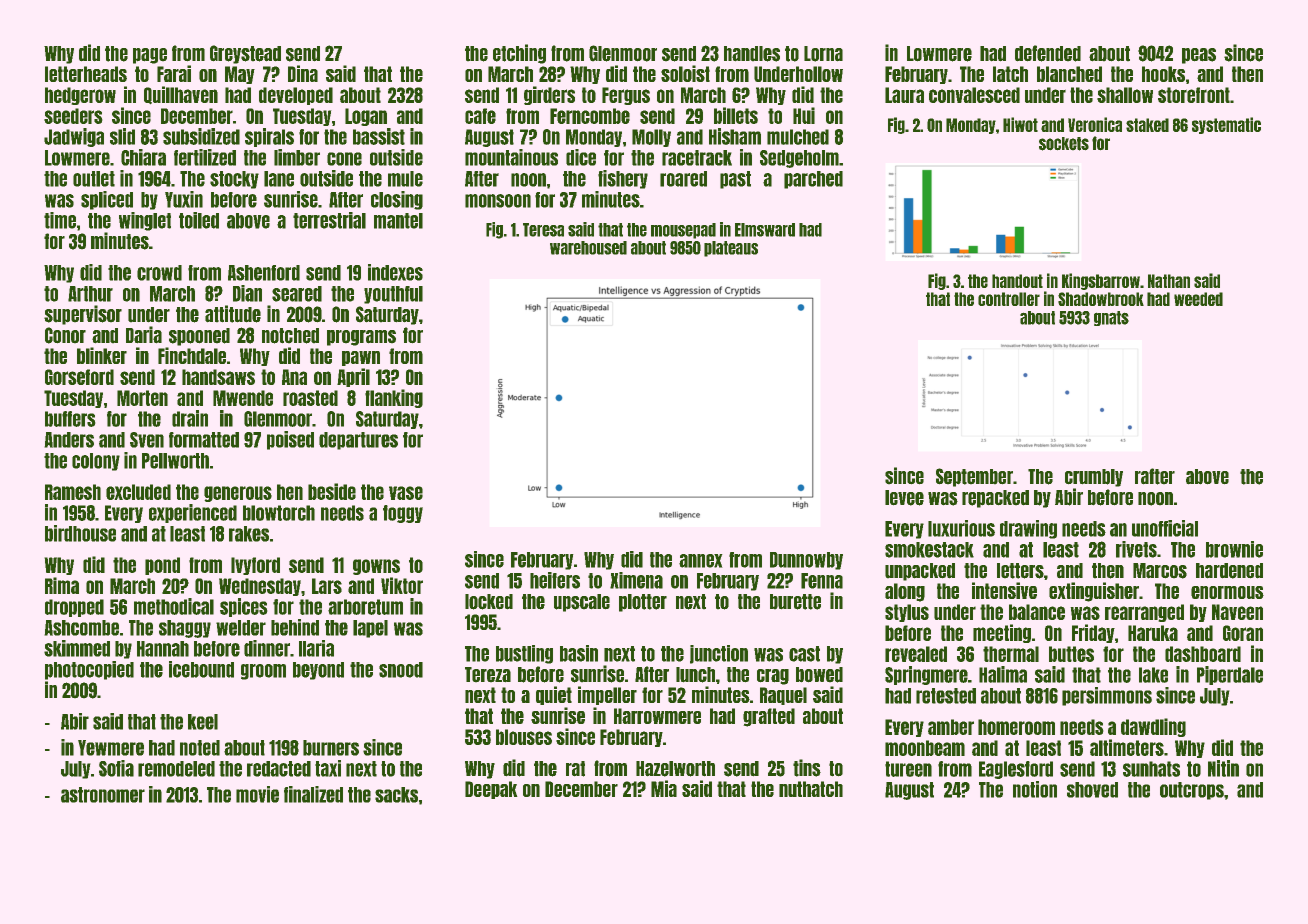 This image has height=924, width=1308. I want to click on astronomer, so click(103, 795).
